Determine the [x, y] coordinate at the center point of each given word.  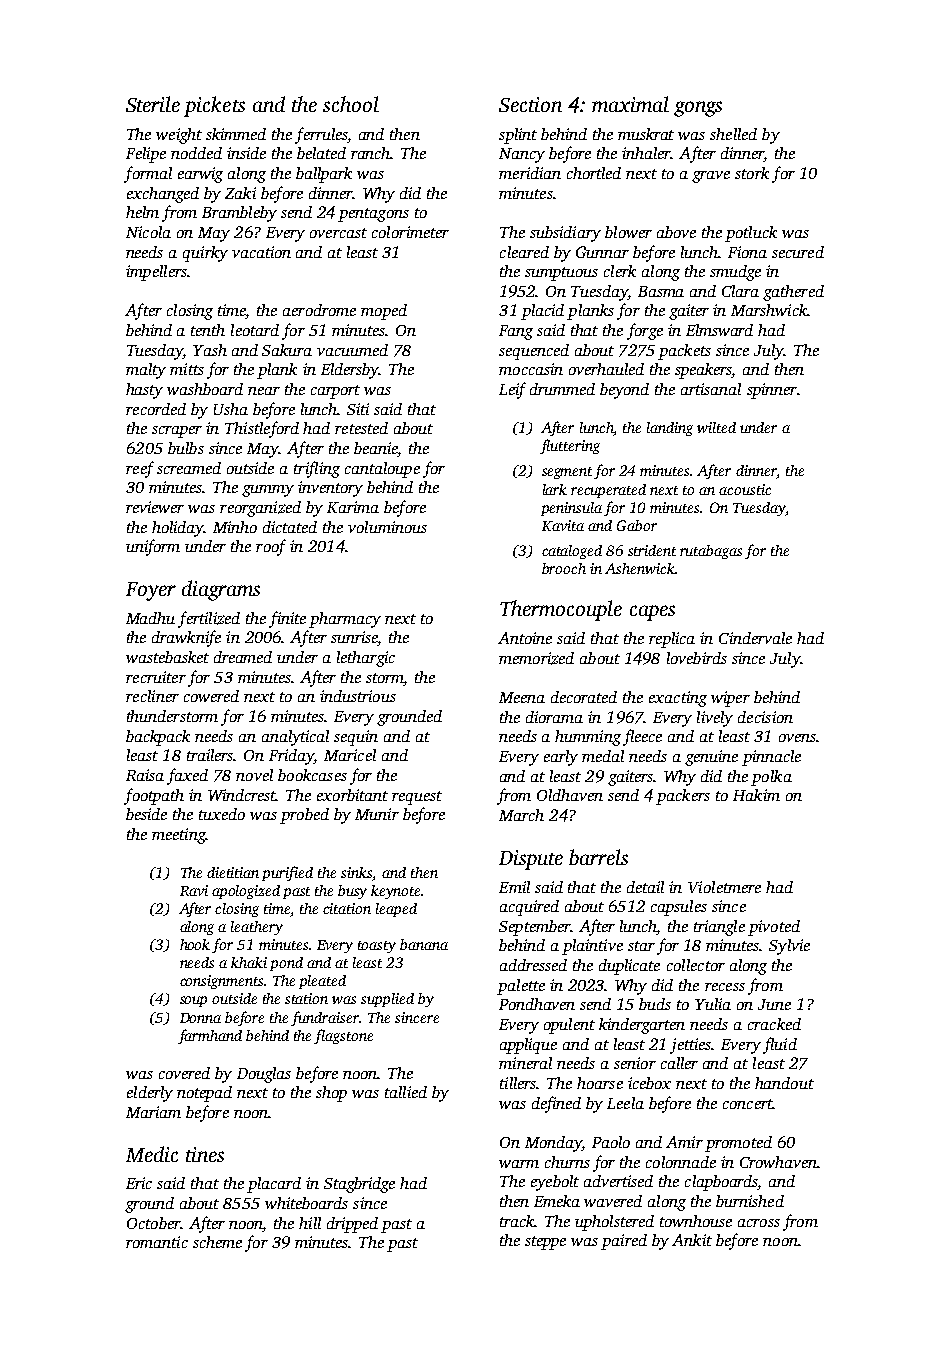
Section [530, 104]
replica [672, 640]
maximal [630, 104]
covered [184, 1073]
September [535, 928]
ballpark [324, 175]
